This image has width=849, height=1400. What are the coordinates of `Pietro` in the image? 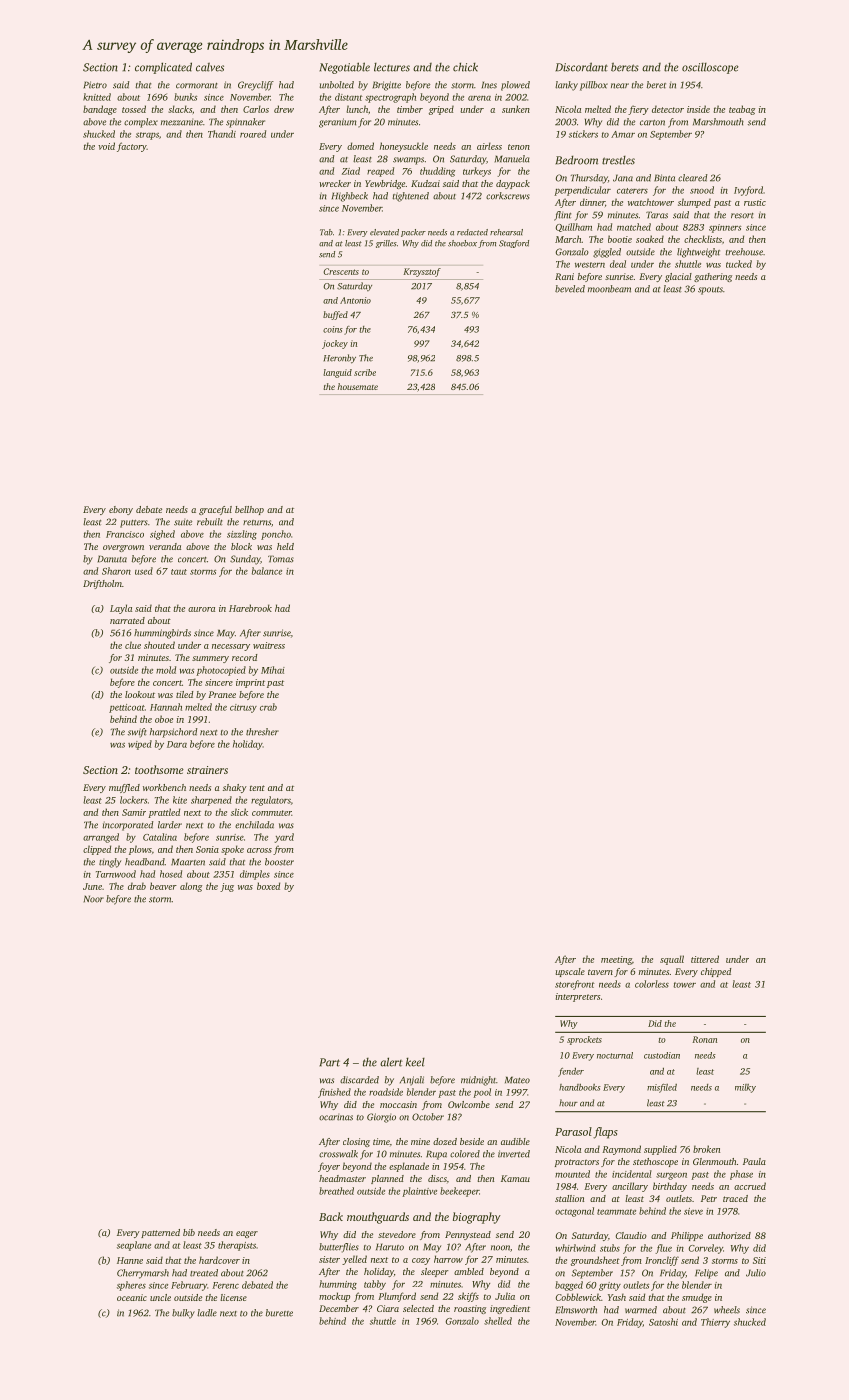 It's located at (95, 85).
